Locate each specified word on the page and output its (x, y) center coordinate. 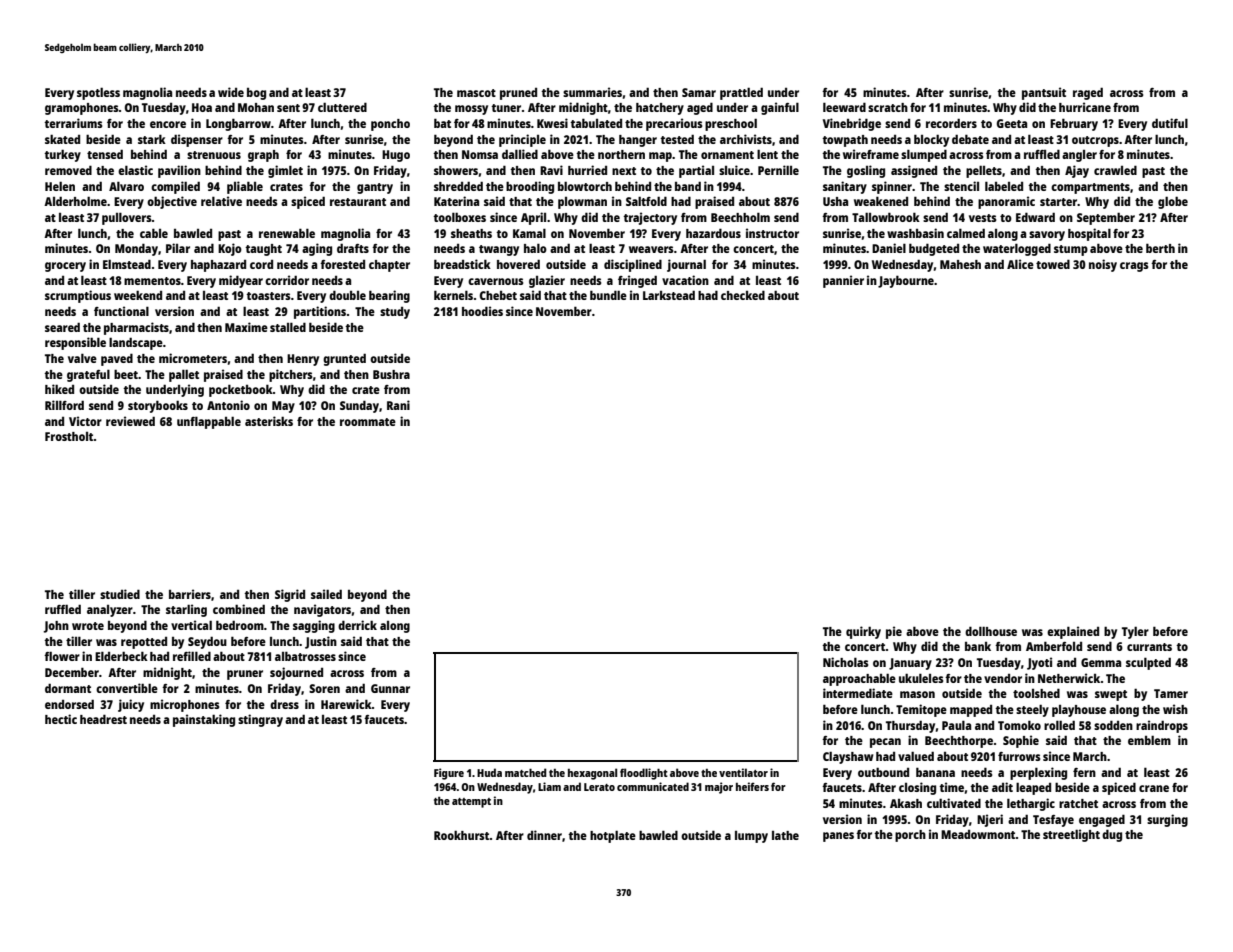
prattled (741, 93)
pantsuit (1044, 93)
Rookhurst (462, 835)
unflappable (209, 422)
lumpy (751, 837)
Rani (398, 405)
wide (231, 92)
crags (1134, 267)
